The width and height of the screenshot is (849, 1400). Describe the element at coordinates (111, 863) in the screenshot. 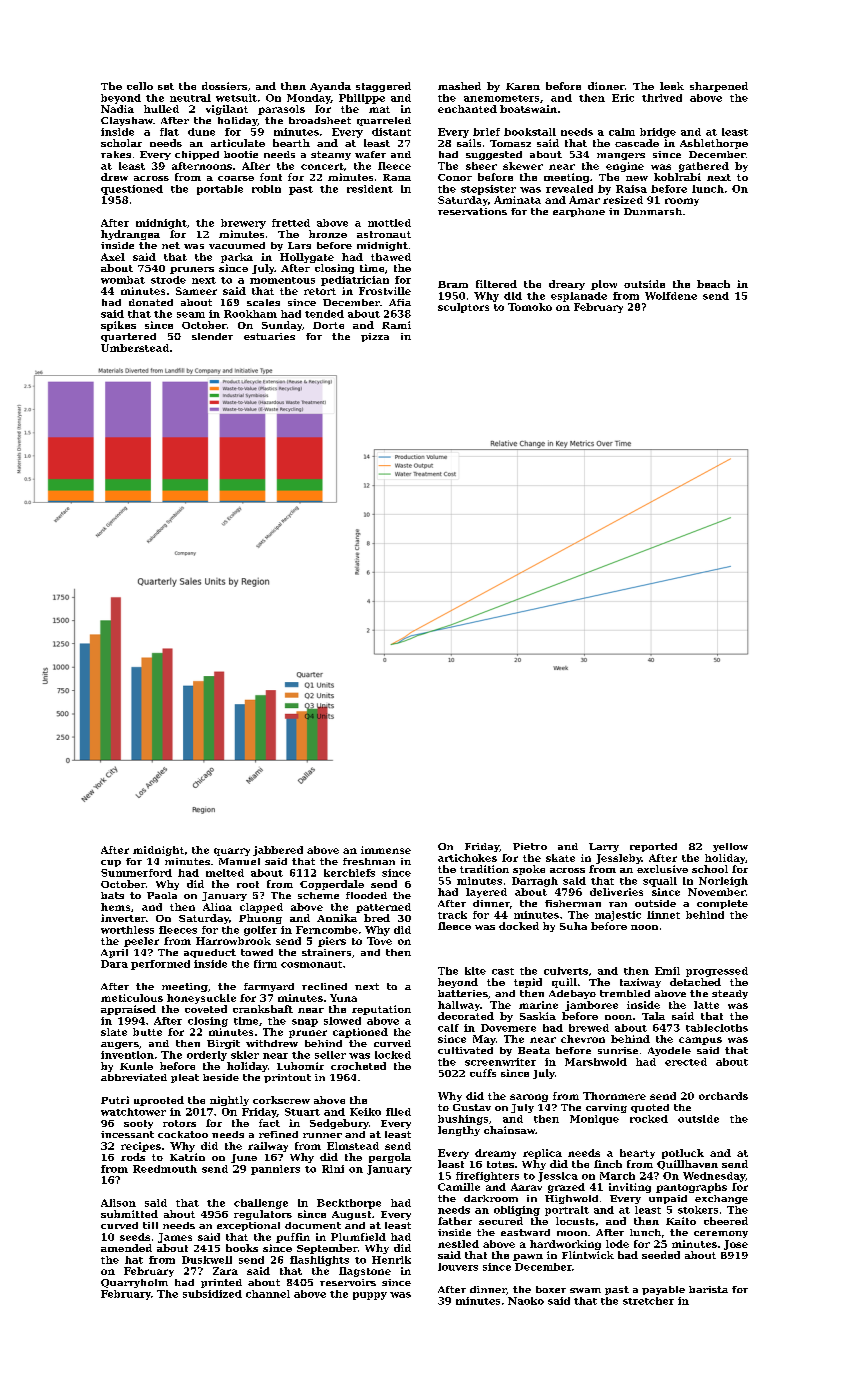

I see `cup` at that location.
